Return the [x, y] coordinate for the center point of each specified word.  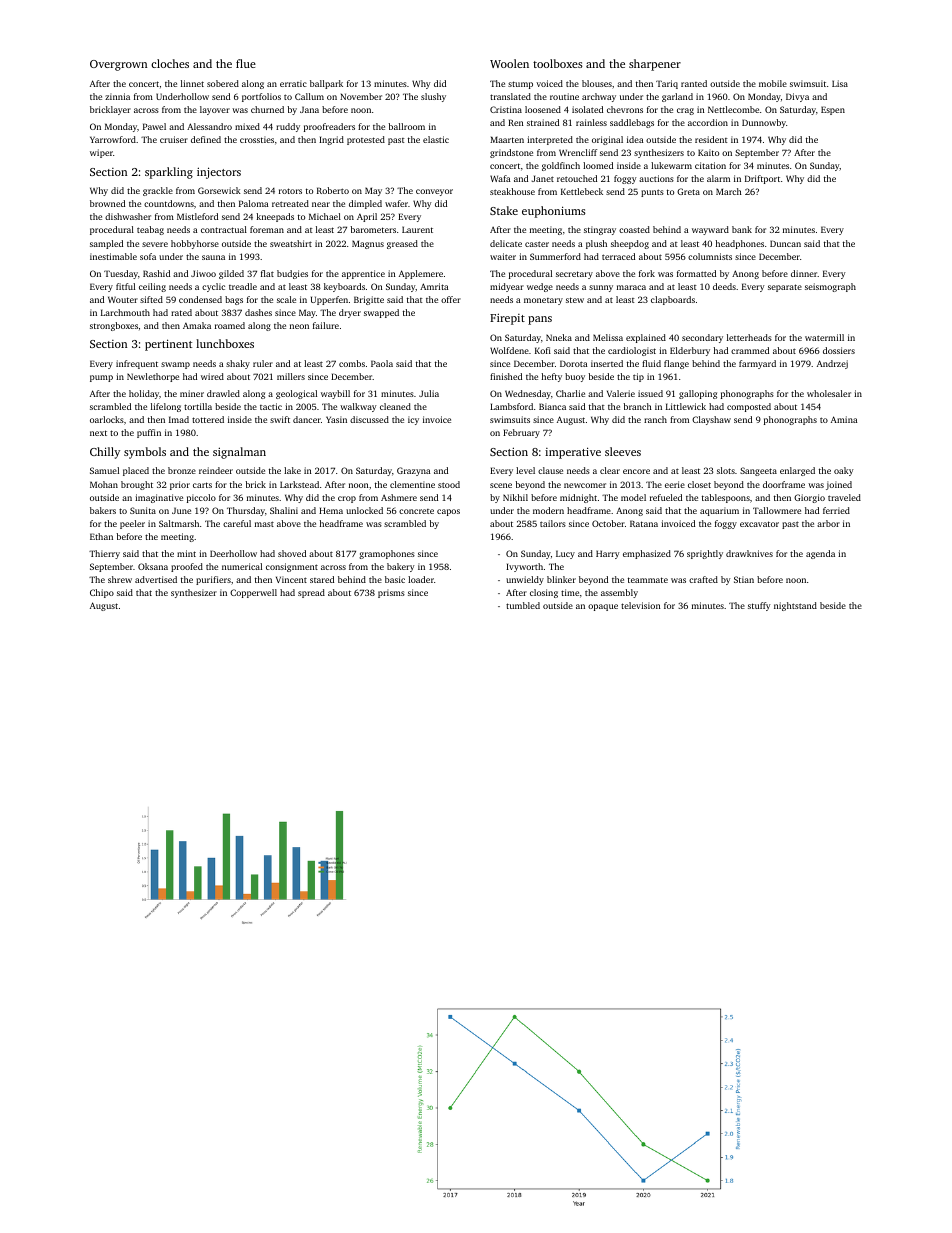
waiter [503, 256]
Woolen [509, 63]
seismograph [830, 287]
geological [296, 394]
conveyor [434, 192]
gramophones [387, 554]
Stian [744, 579]
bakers [103, 510]
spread [311, 593]
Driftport [762, 179]
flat [267, 273]
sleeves [623, 451]
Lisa [840, 83]
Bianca [552, 406]
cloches [170, 63]
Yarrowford [113, 139]
